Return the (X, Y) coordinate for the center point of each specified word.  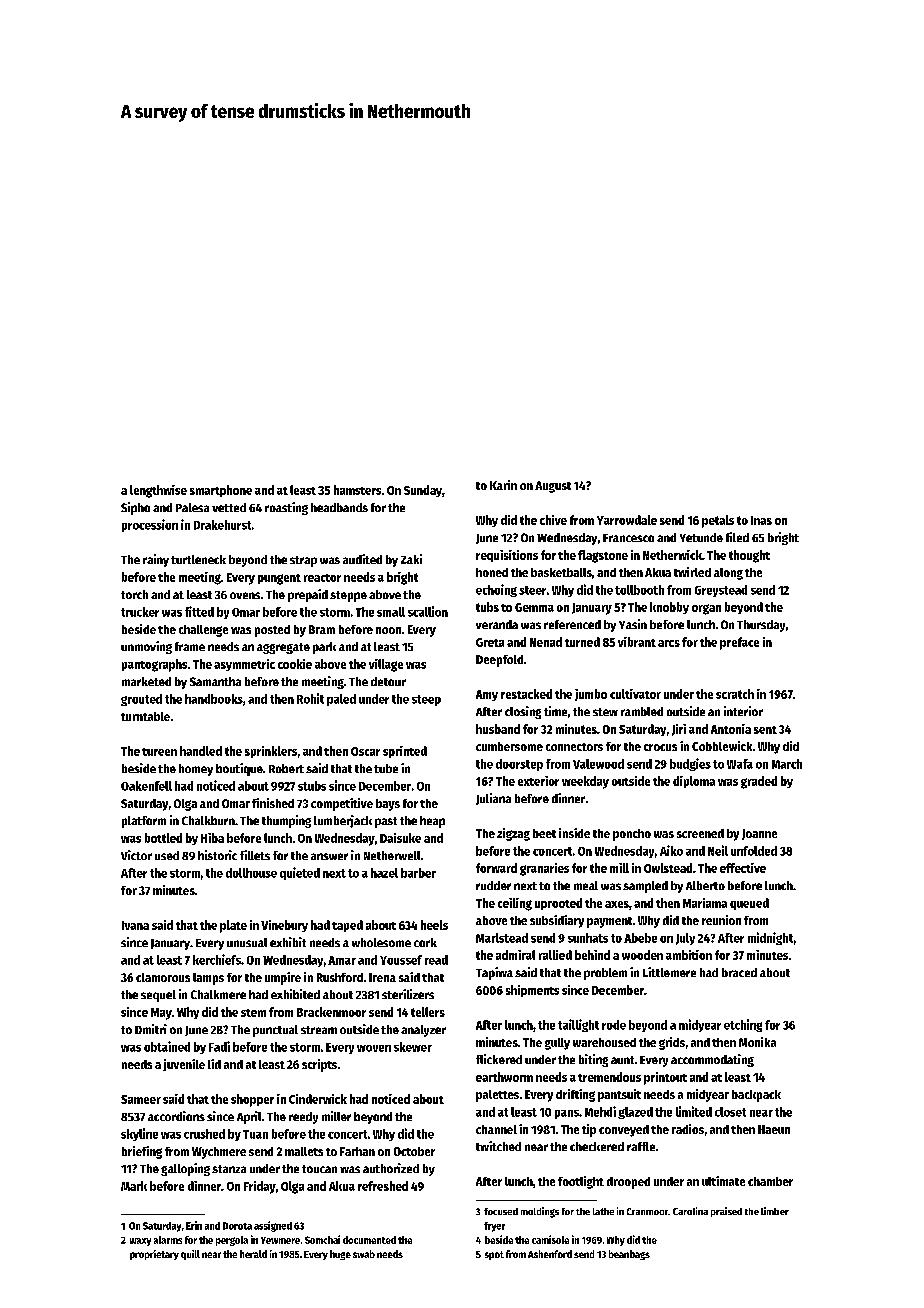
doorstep (519, 765)
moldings (540, 1212)
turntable (145, 716)
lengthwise (158, 491)
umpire (283, 978)
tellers (428, 1012)
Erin (194, 1225)
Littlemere (669, 972)
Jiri (679, 730)
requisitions (507, 556)
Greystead (721, 591)
